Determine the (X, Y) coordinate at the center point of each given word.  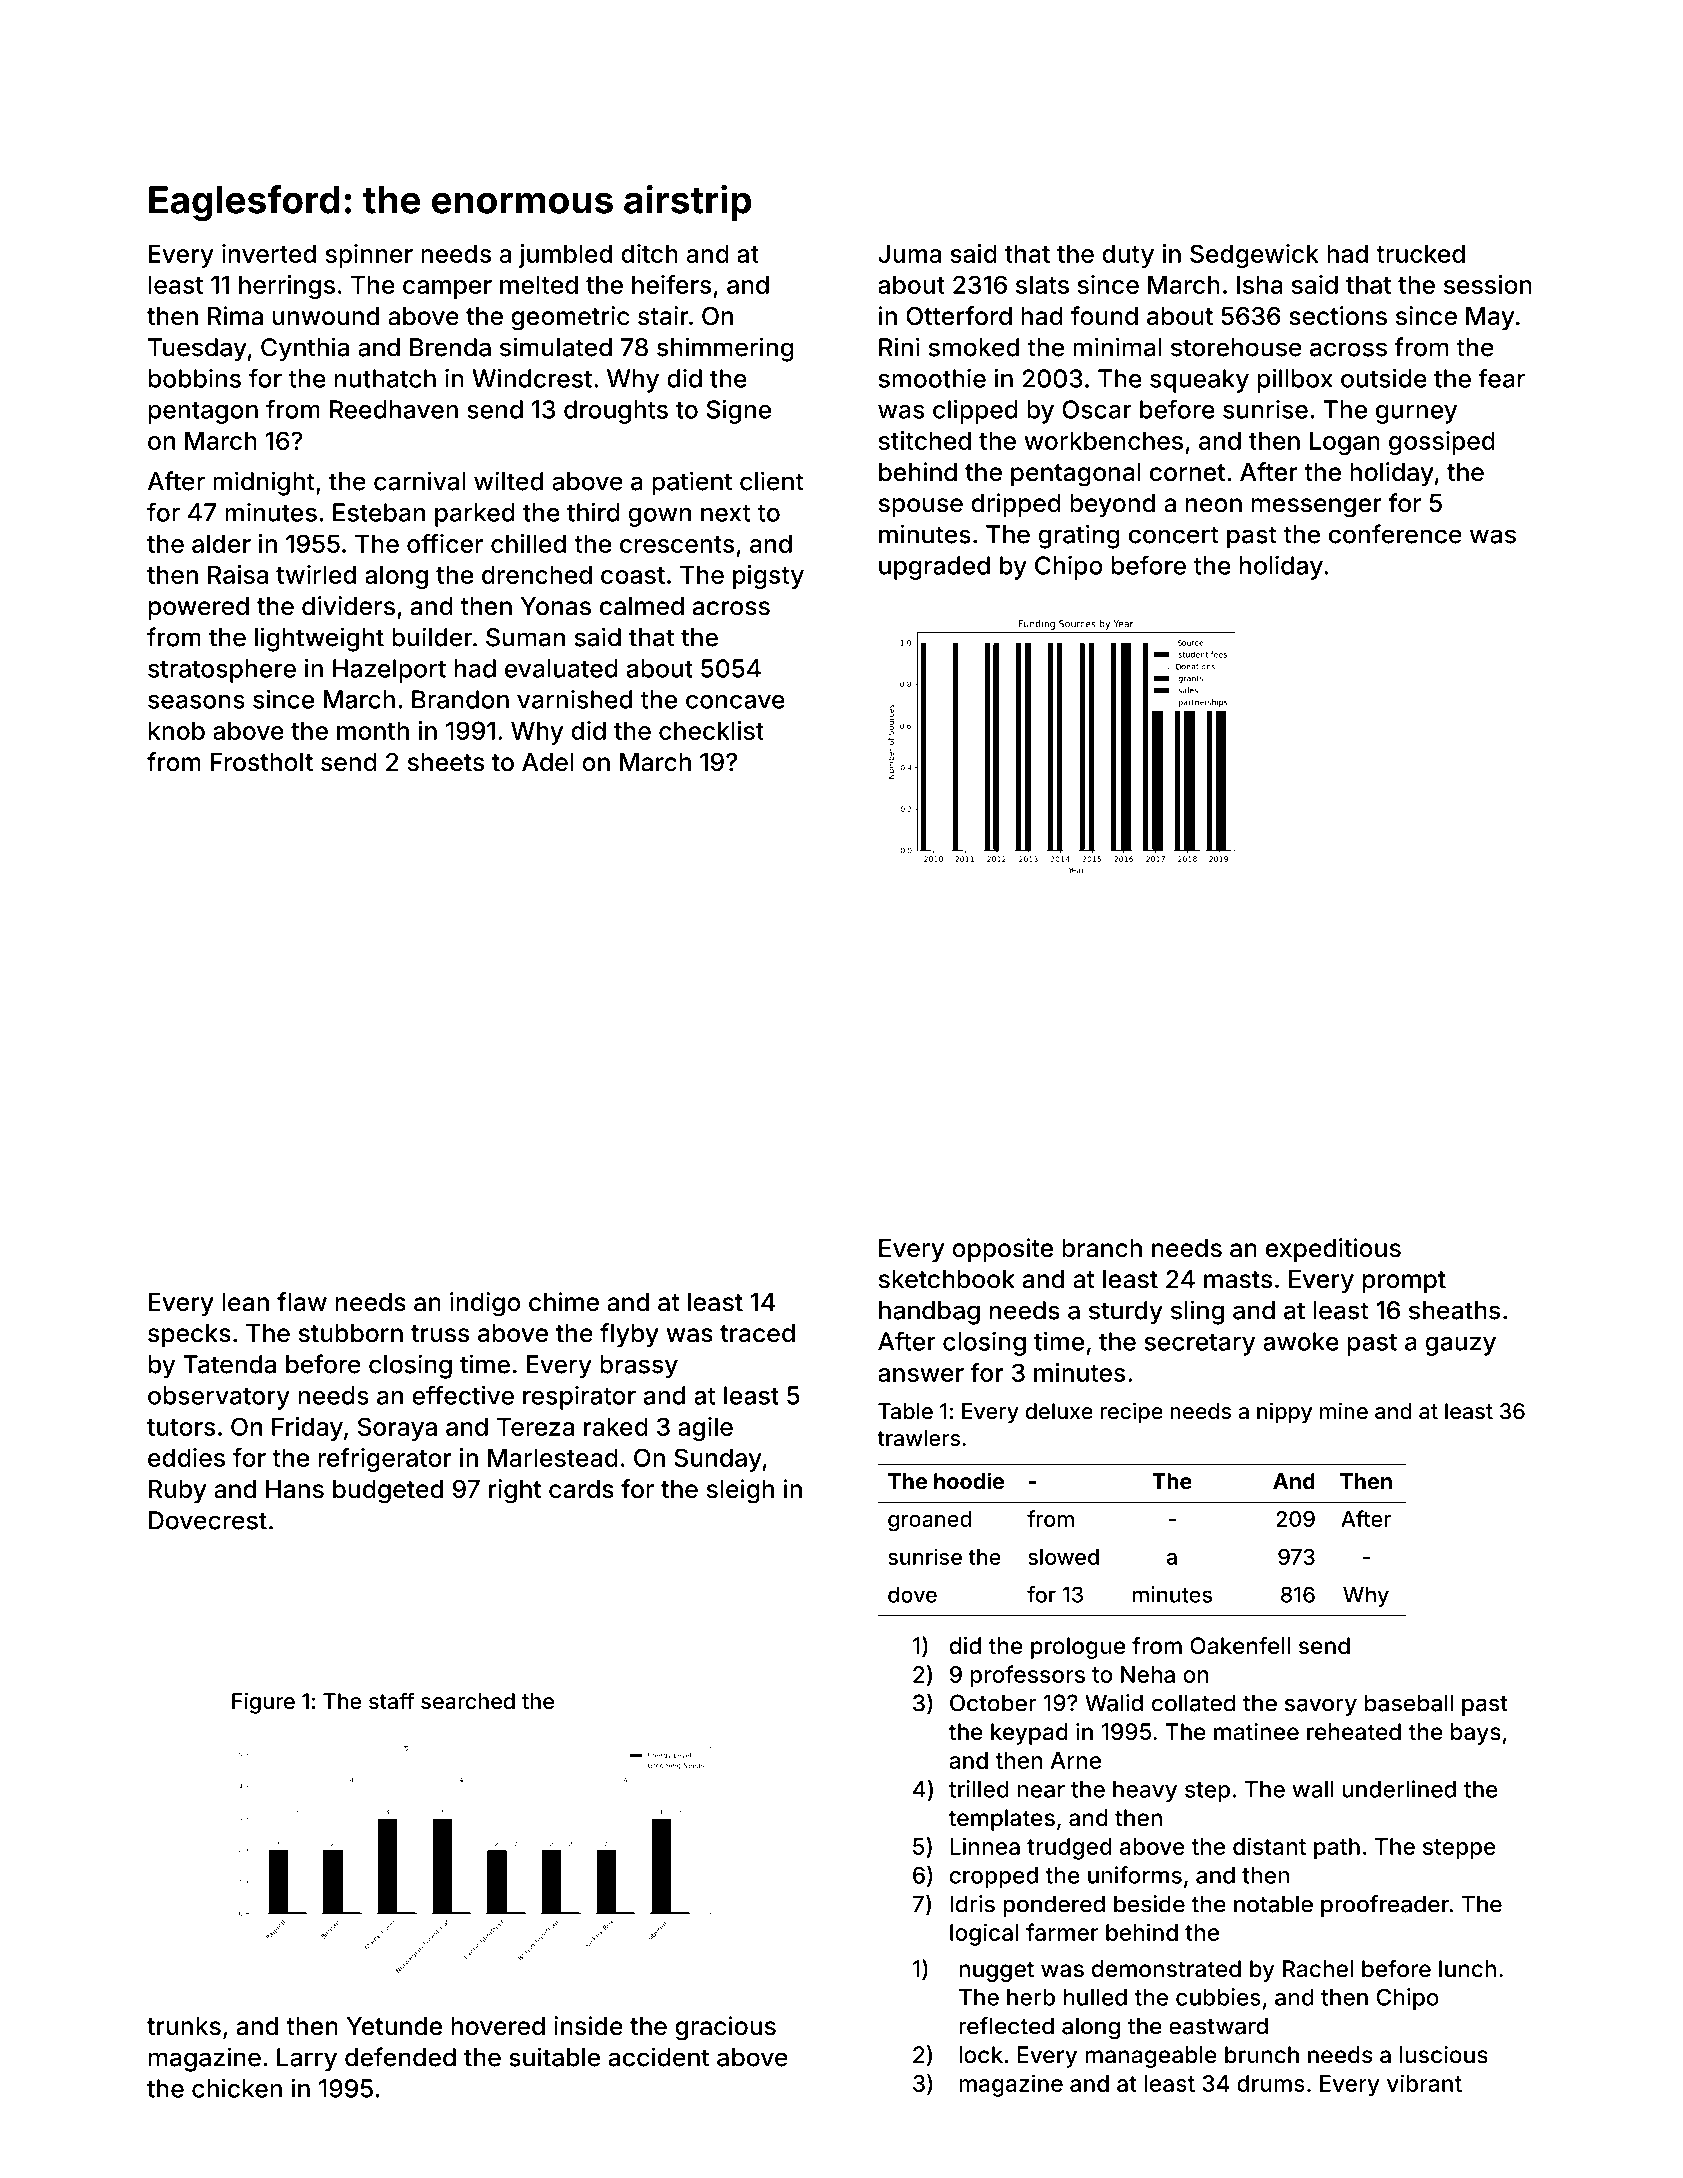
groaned (930, 1521)
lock (981, 2054)
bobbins (195, 378)
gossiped (1442, 443)
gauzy (1460, 1346)
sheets (446, 762)
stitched (925, 440)
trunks (184, 2026)
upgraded (934, 568)
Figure (263, 1703)
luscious (1444, 2054)
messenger (1317, 508)
